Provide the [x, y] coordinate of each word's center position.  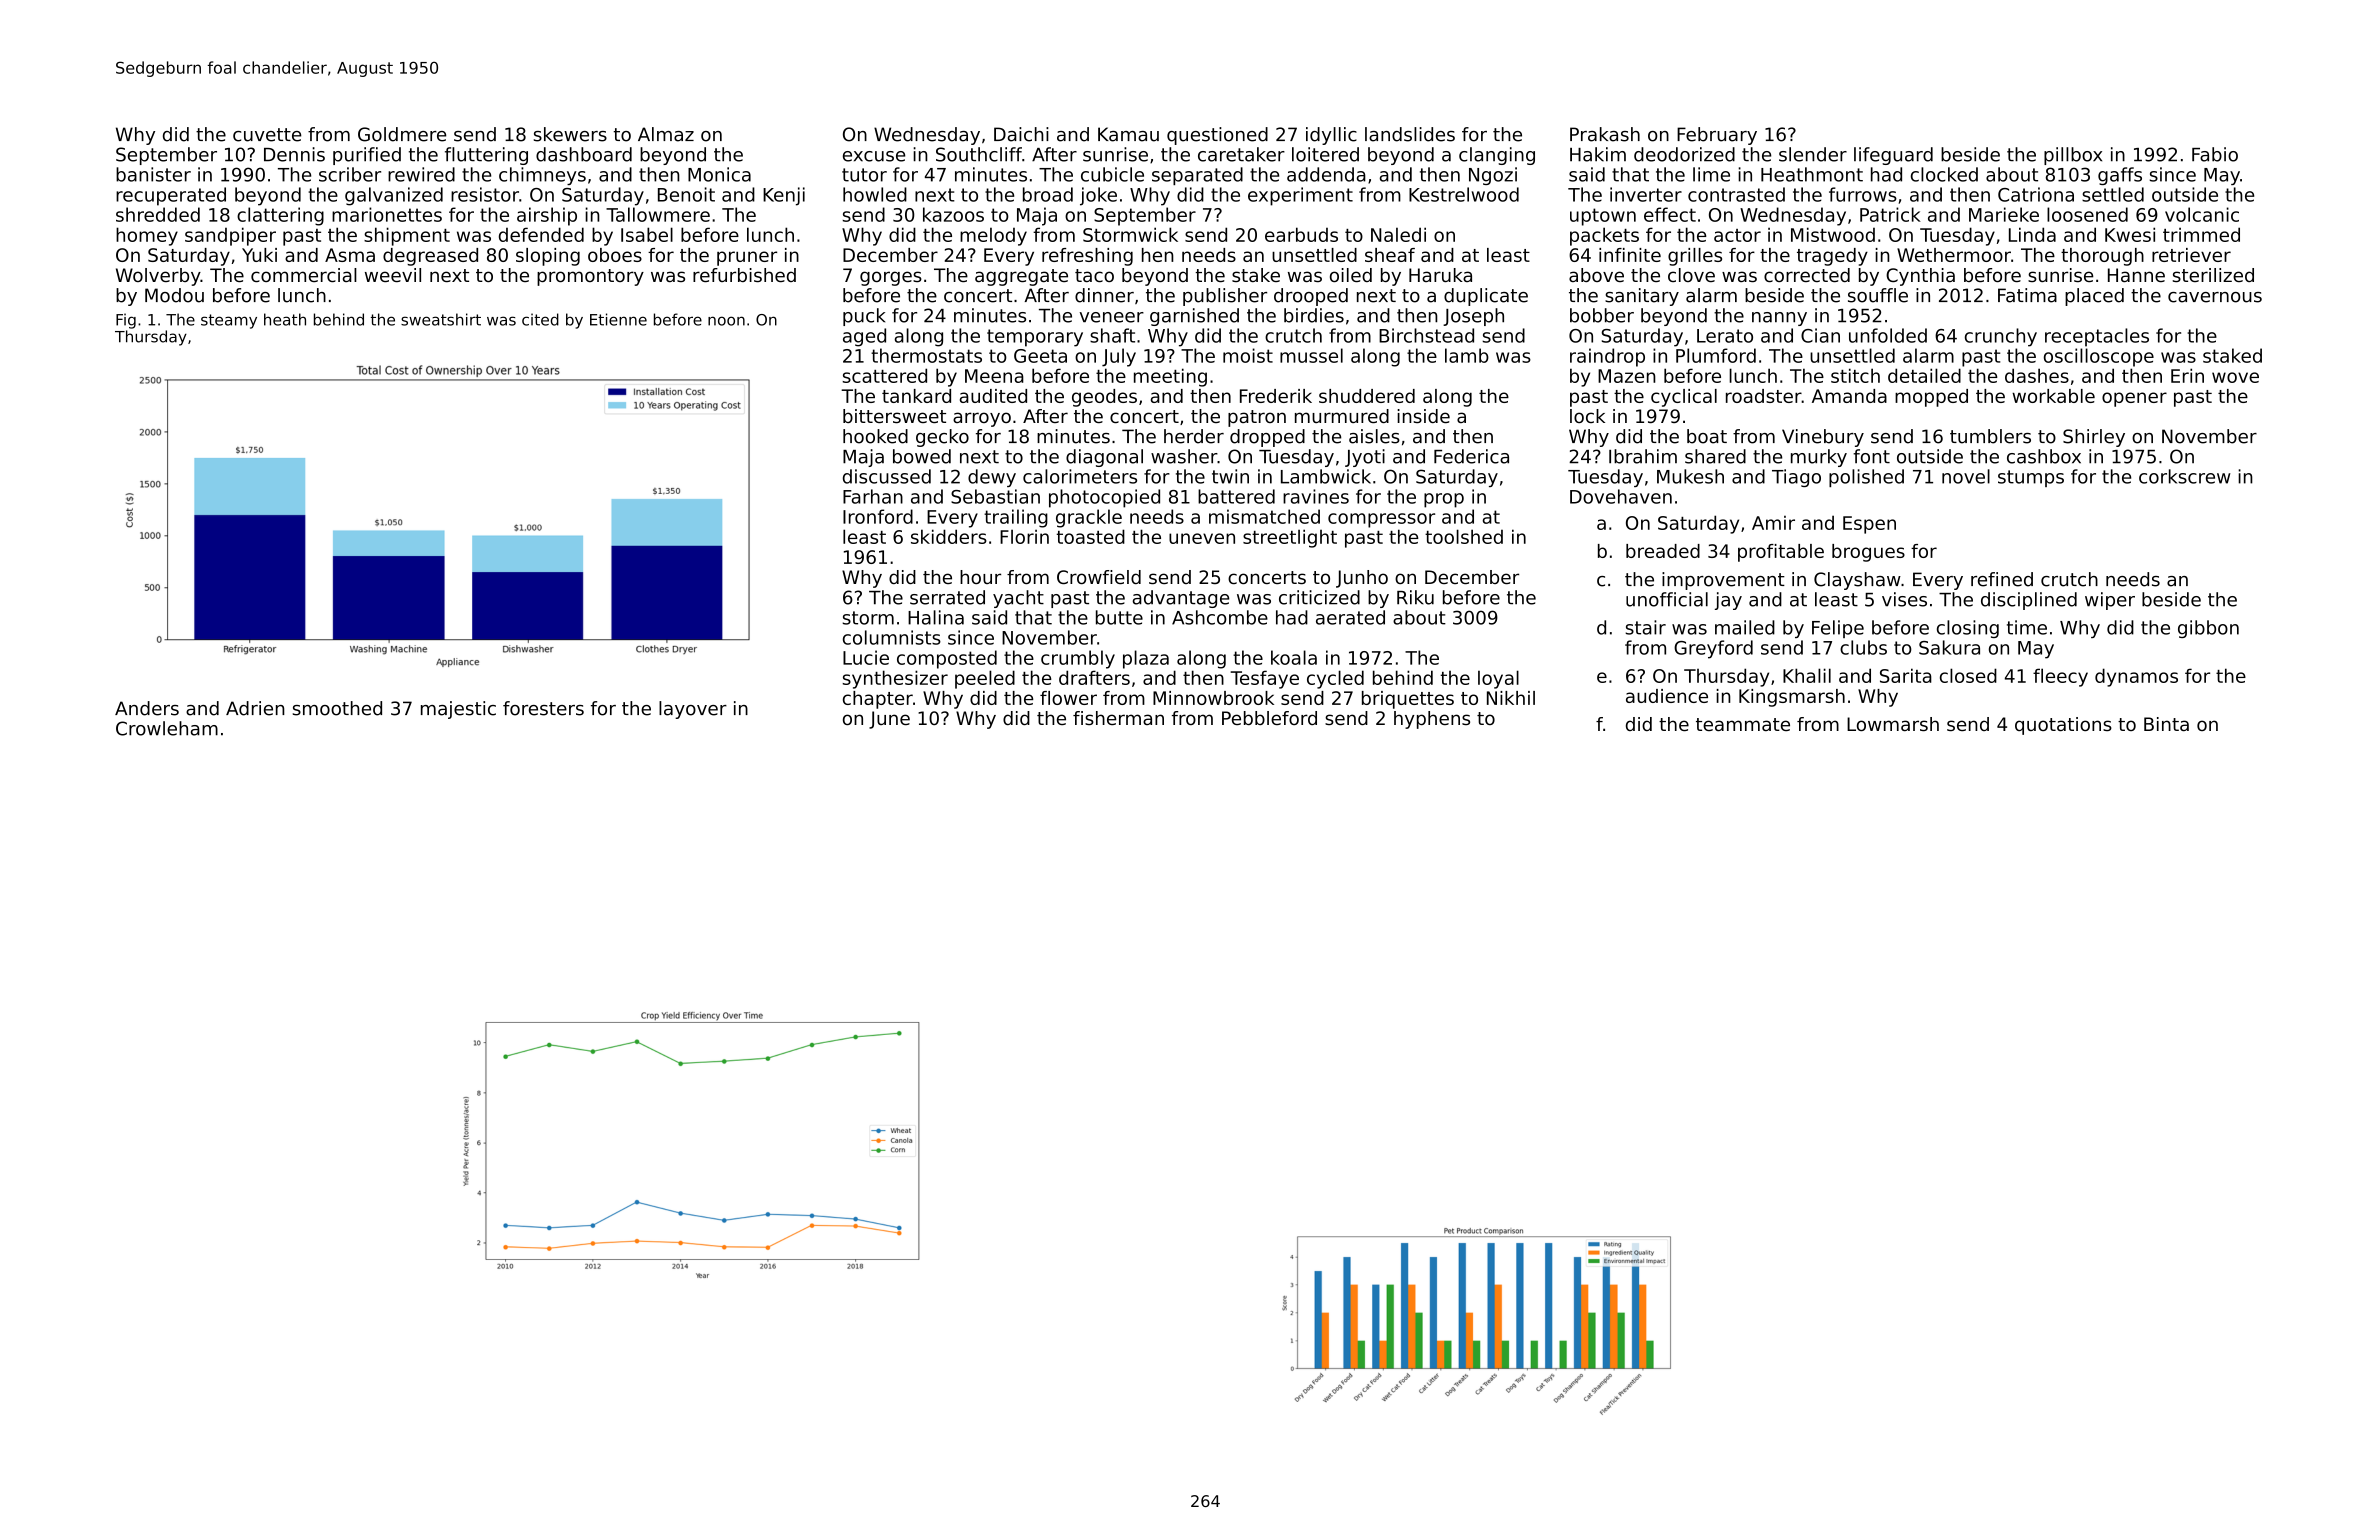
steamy [229, 321]
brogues [1868, 553]
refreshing [1087, 257]
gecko [942, 438]
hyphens [1432, 720]
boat [1707, 436]
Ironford [878, 516]
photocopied [1104, 498]
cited [540, 319]
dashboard [584, 154]
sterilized [2213, 275]
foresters [543, 708]
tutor [864, 175]
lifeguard [1893, 156]
